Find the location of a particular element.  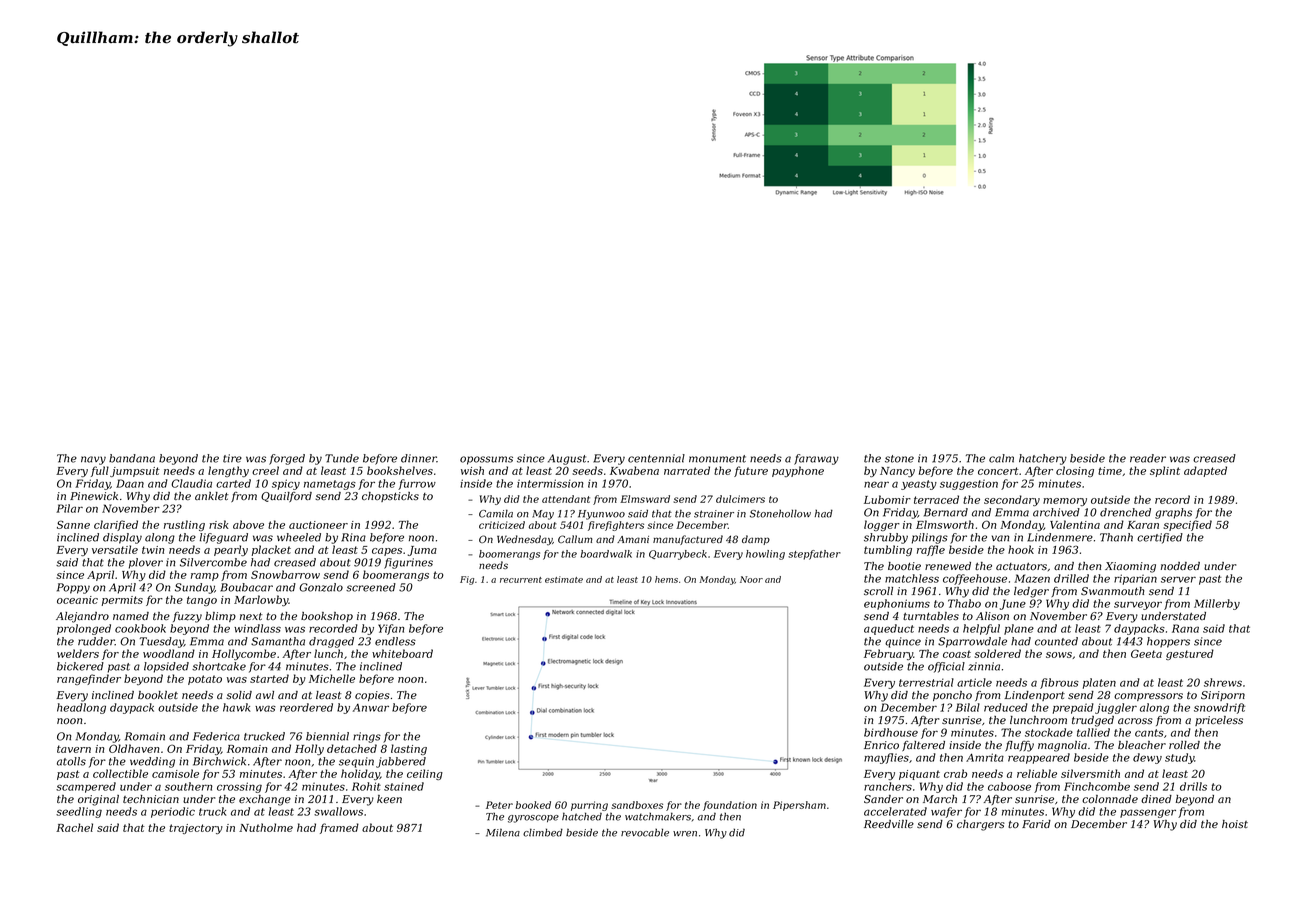

monument is located at coordinates (717, 459).
